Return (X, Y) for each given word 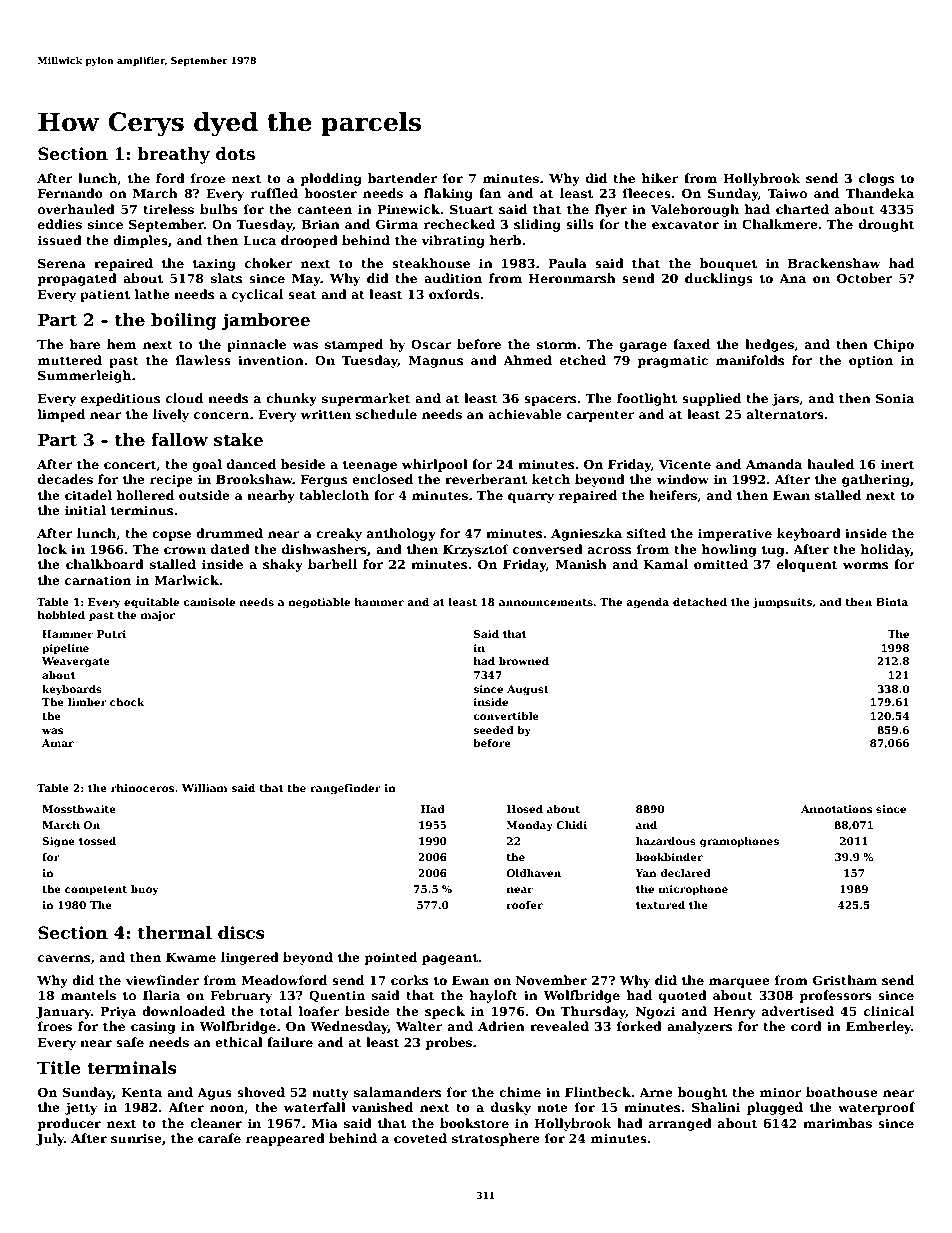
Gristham (845, 980)
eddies (60, 224)
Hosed (525, 809)
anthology (401, 534)
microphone (693, 890)
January (63, 1013)
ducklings (719, 279)
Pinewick (408, 209)
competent (96, 890)
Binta (892, 602)
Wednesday (349, 1027)
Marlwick (186, 580)
